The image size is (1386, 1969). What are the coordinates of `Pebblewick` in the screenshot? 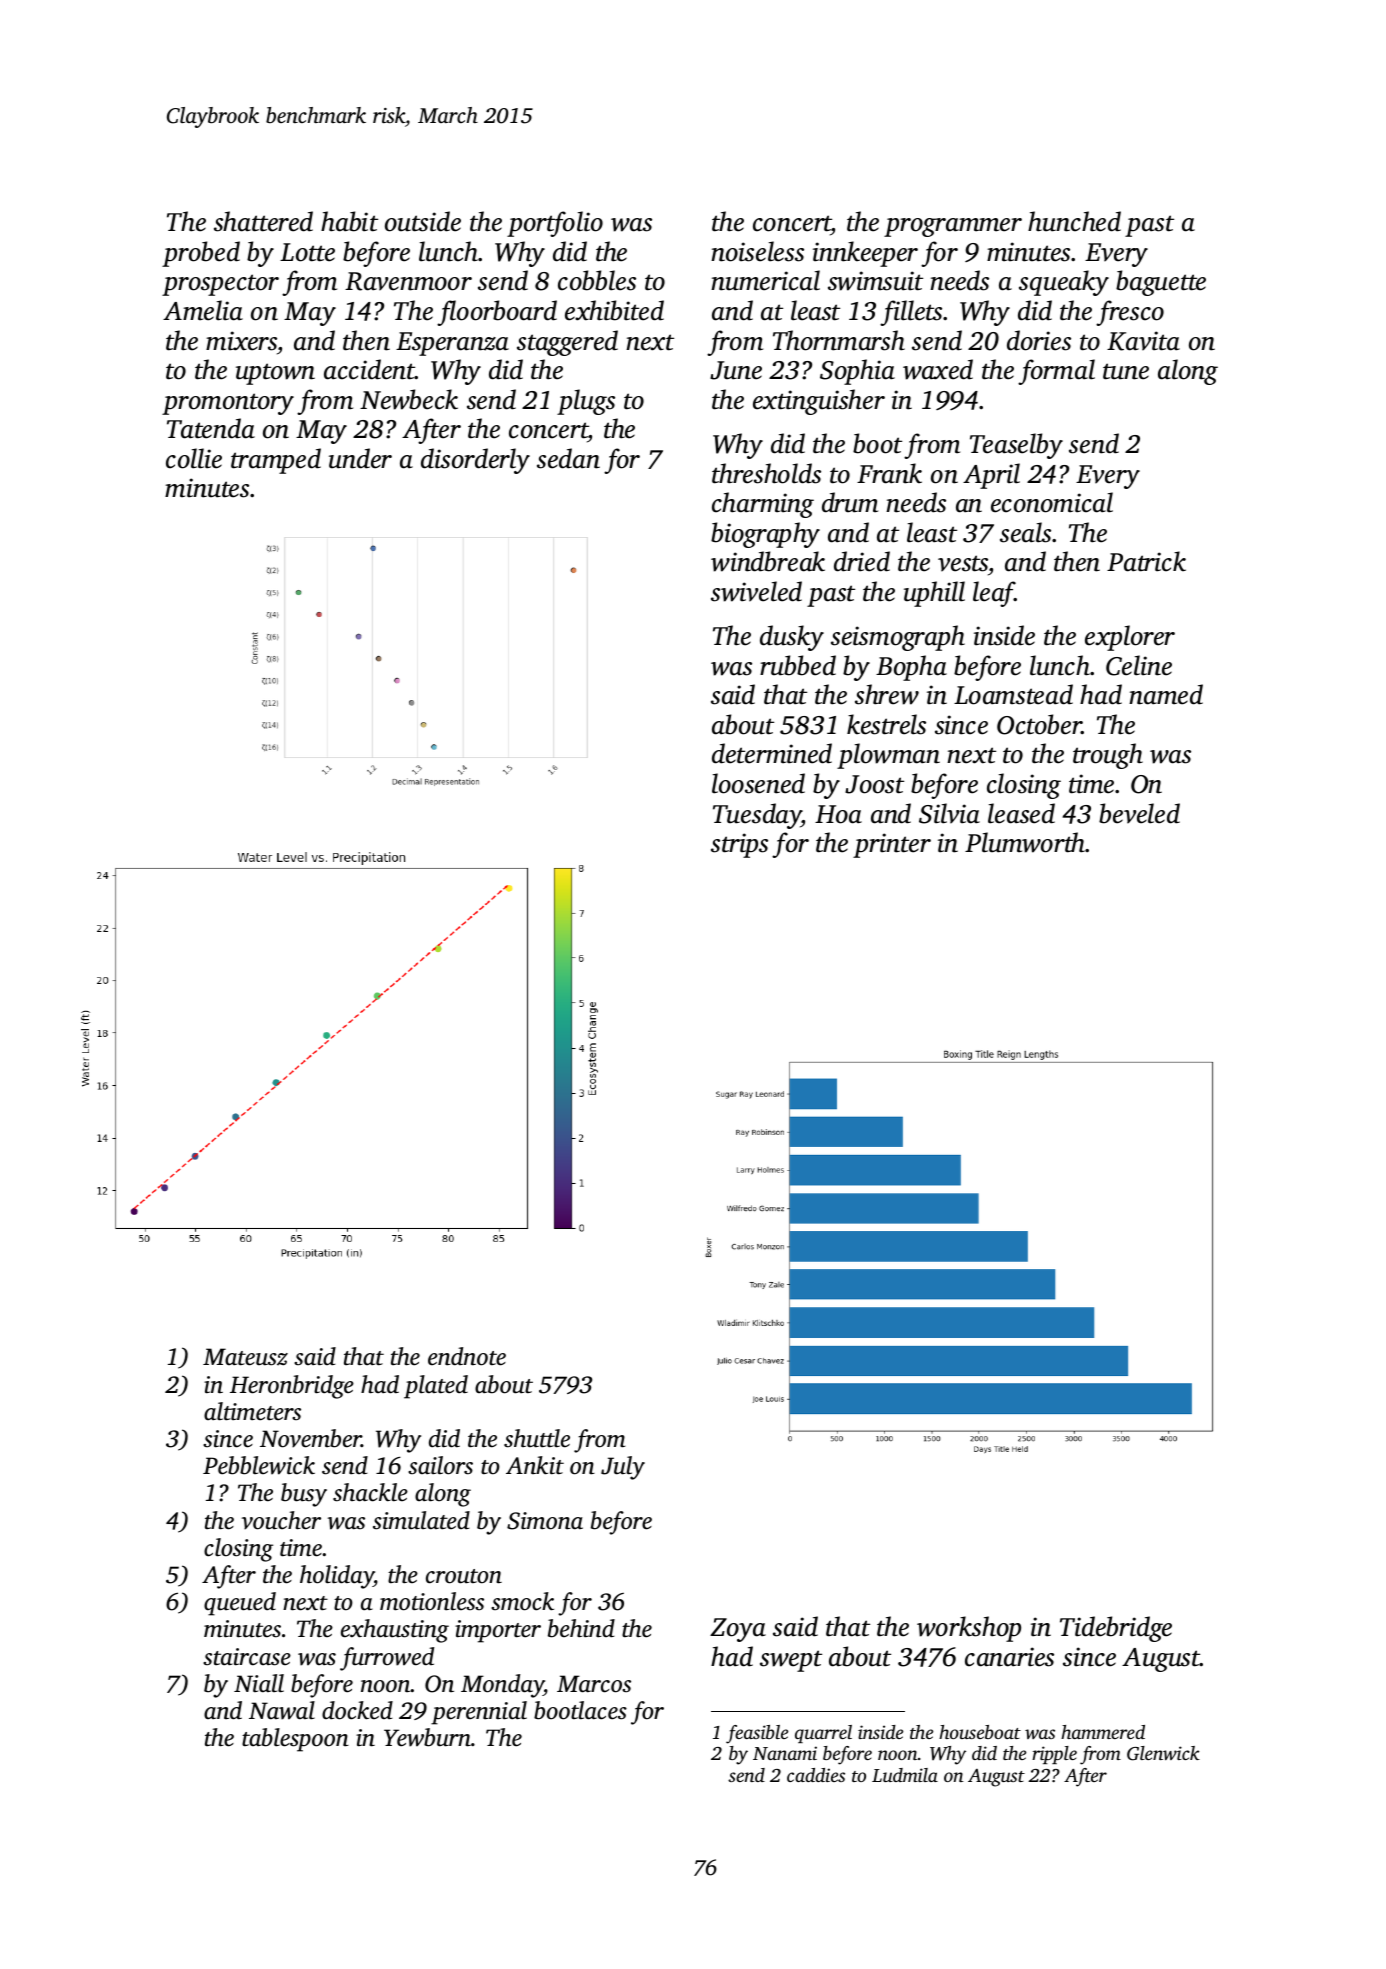 It's located at (259, 1465).
